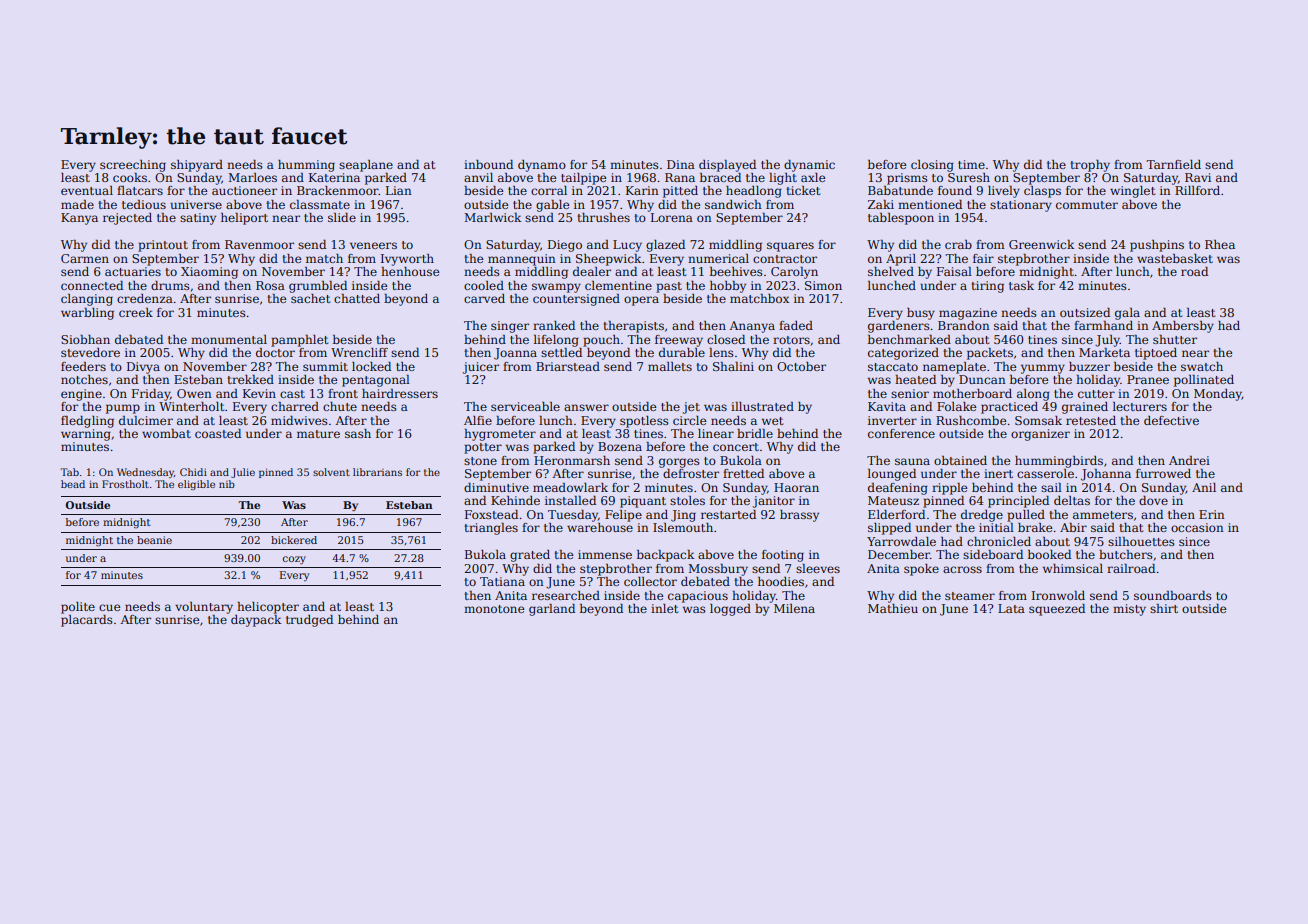 The image size is (1308, 924). Describe the element at coordinates (407, 260) in the page. I see `Ivyworth` at that location.
